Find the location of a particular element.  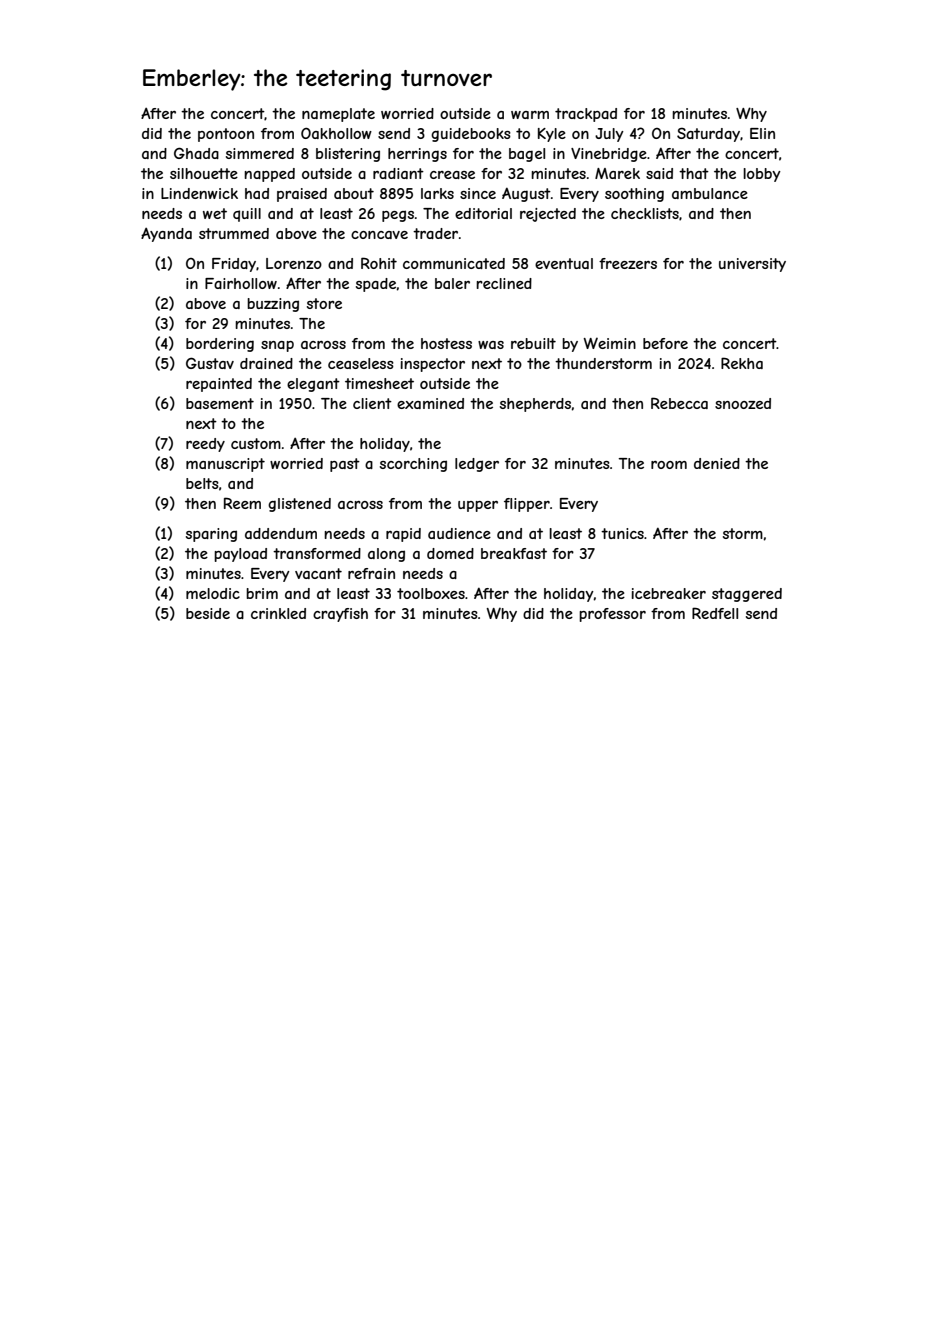

snap is located at coordinates (277, 346).
